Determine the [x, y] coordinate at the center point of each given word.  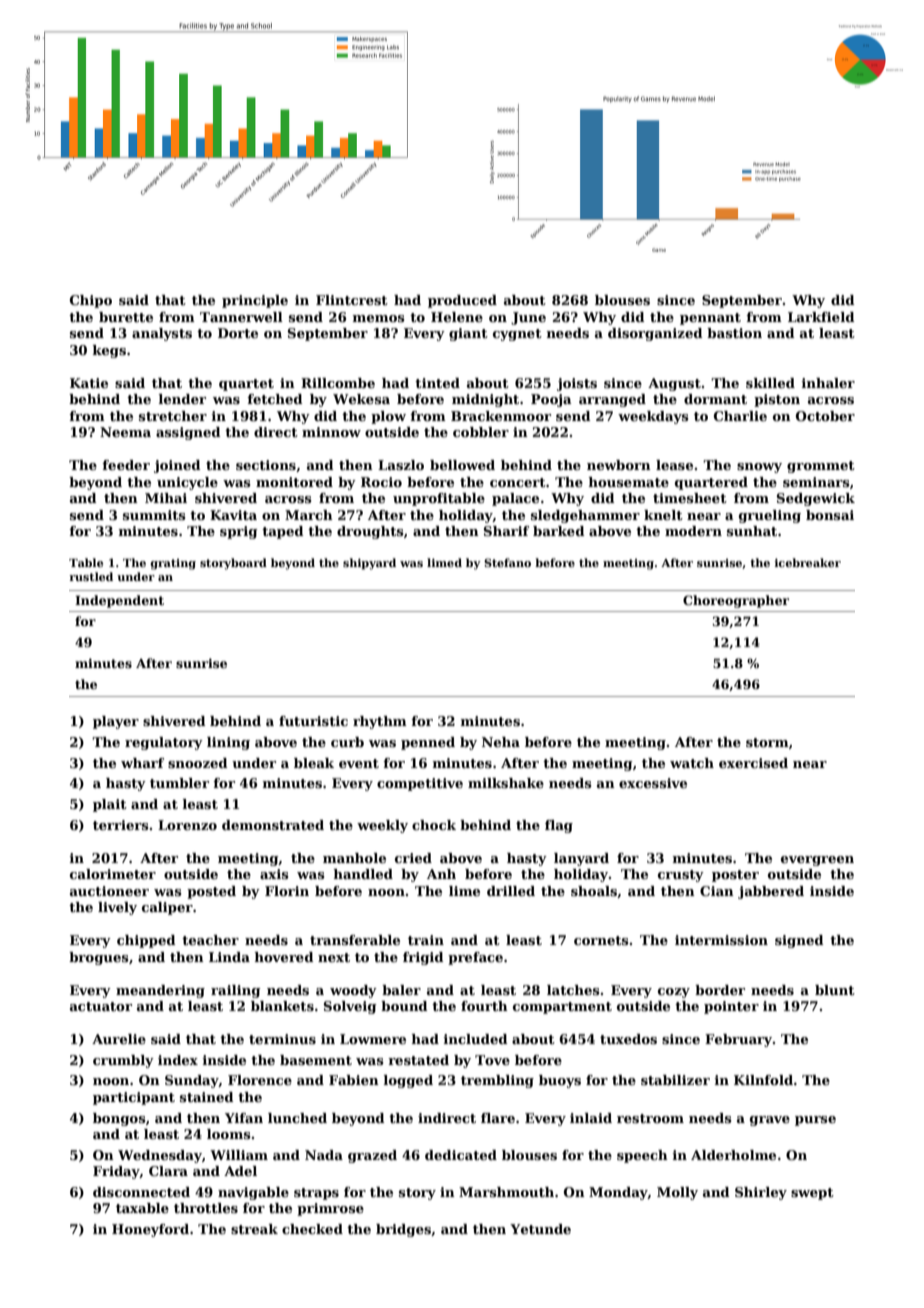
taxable [142, 1208]
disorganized [655, 334]
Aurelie [119, 1039]
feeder [126, 465]
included [476, 1039]
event [359, 763]
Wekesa [361, 399]
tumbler [179, 783]
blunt [835, 990]
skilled [770, 383]
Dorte [238, 333]
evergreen [817, 861]
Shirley [761, 1193]
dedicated [461, 1155]
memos [379, 318]
